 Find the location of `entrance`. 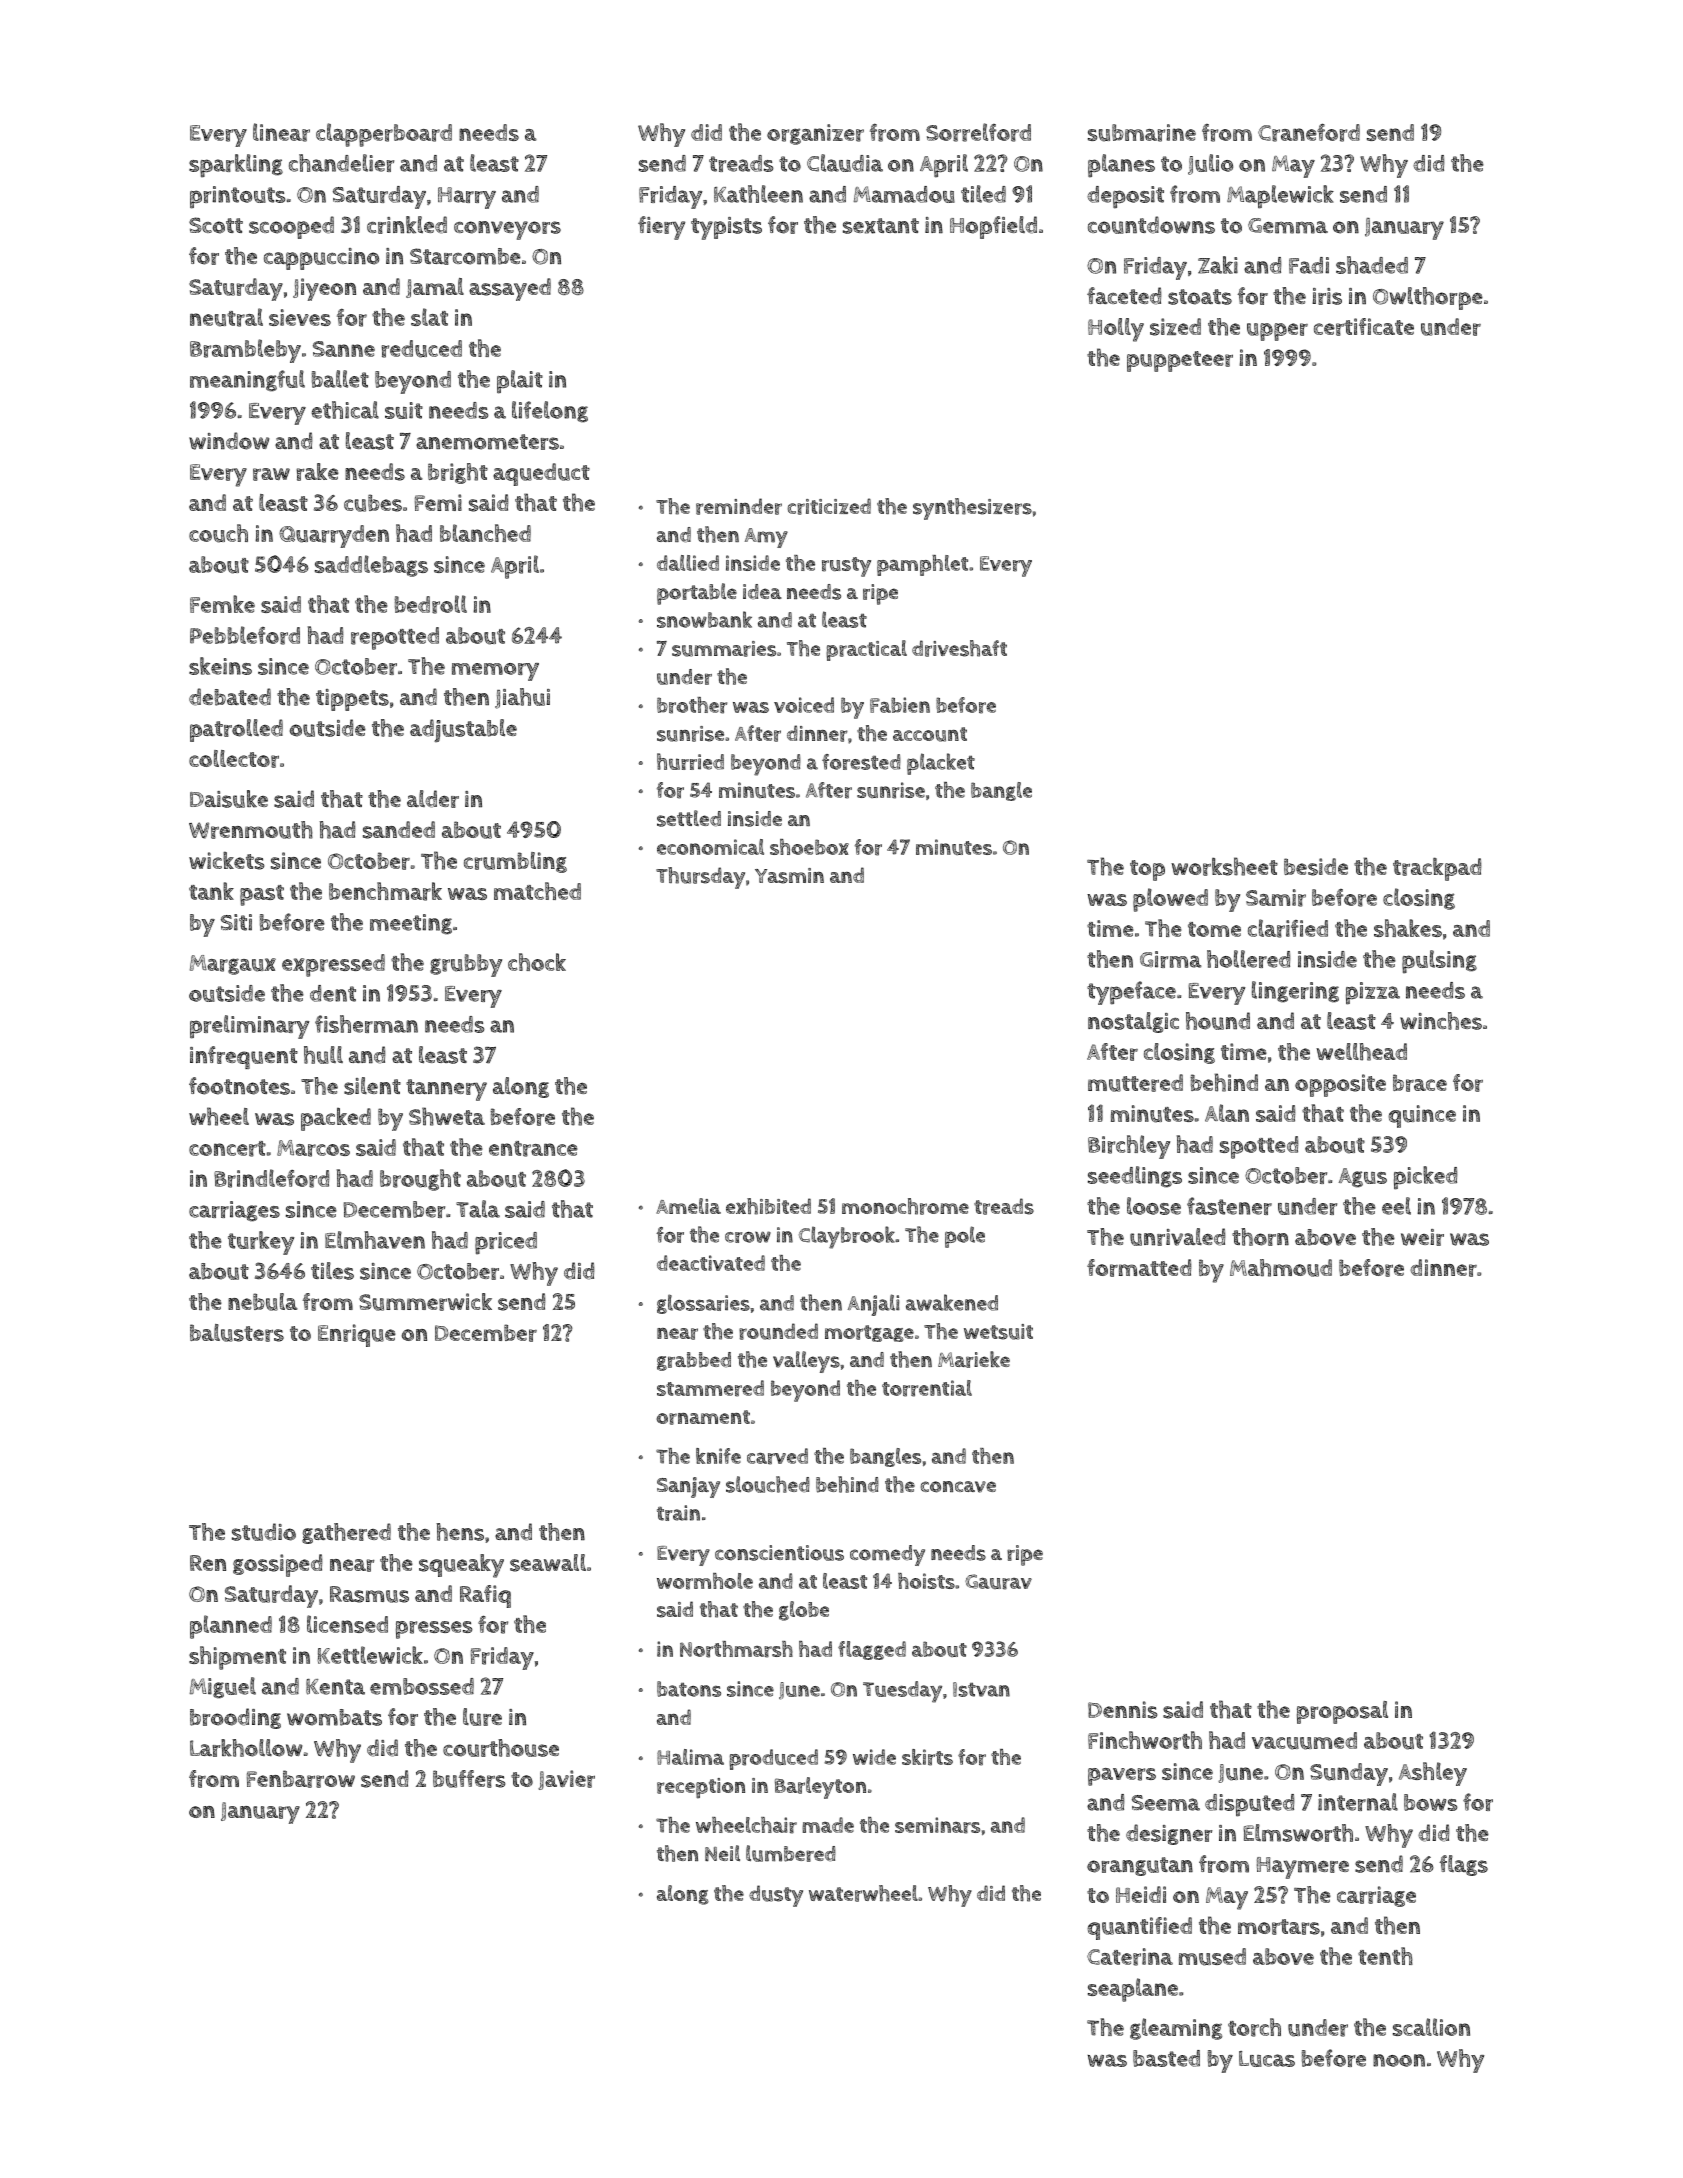

entrance is located at coordinates (533, 1149).
